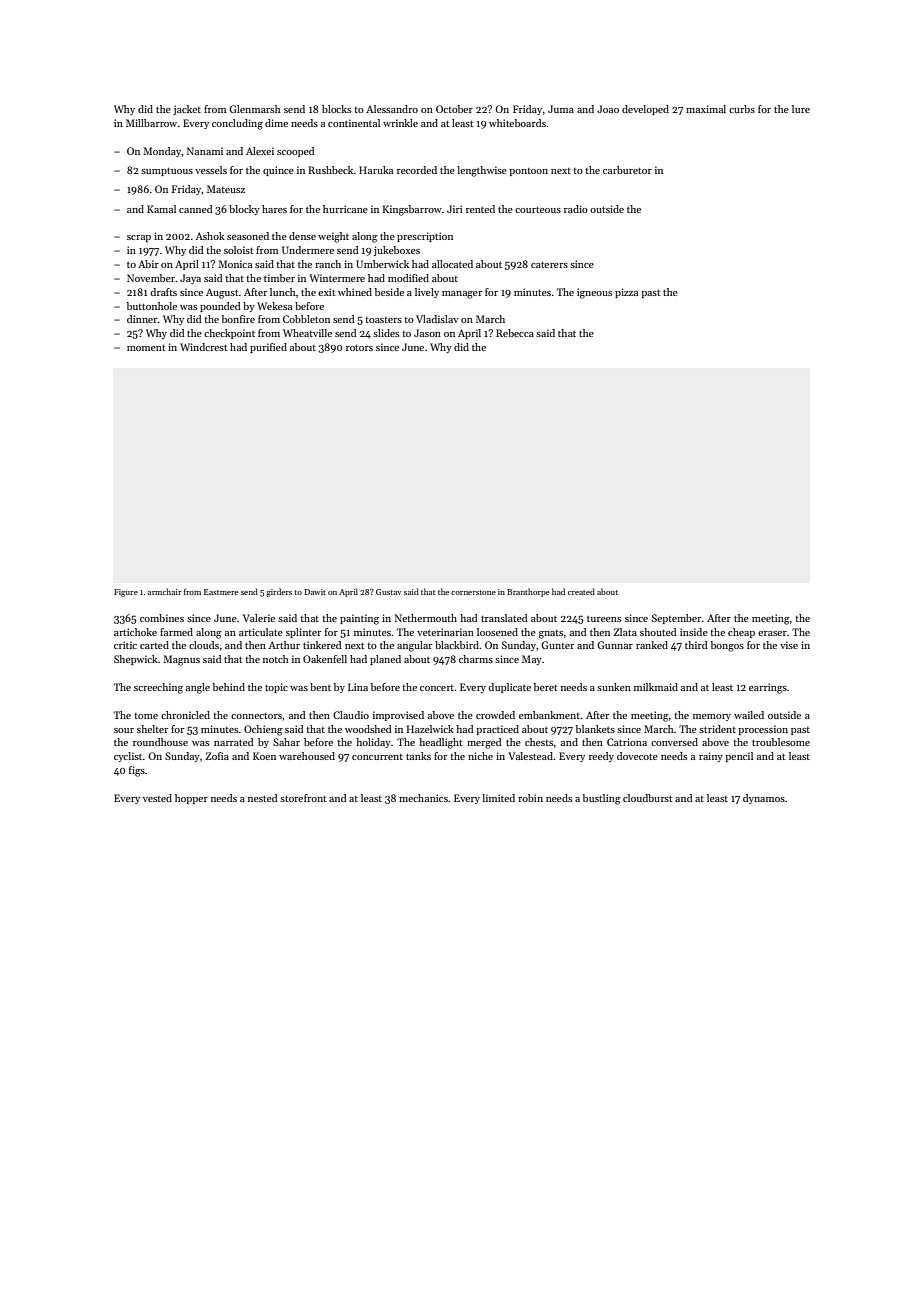  Describe the element at coordinates (336, 109) in the screenshot. I see `blocks` at that location.
